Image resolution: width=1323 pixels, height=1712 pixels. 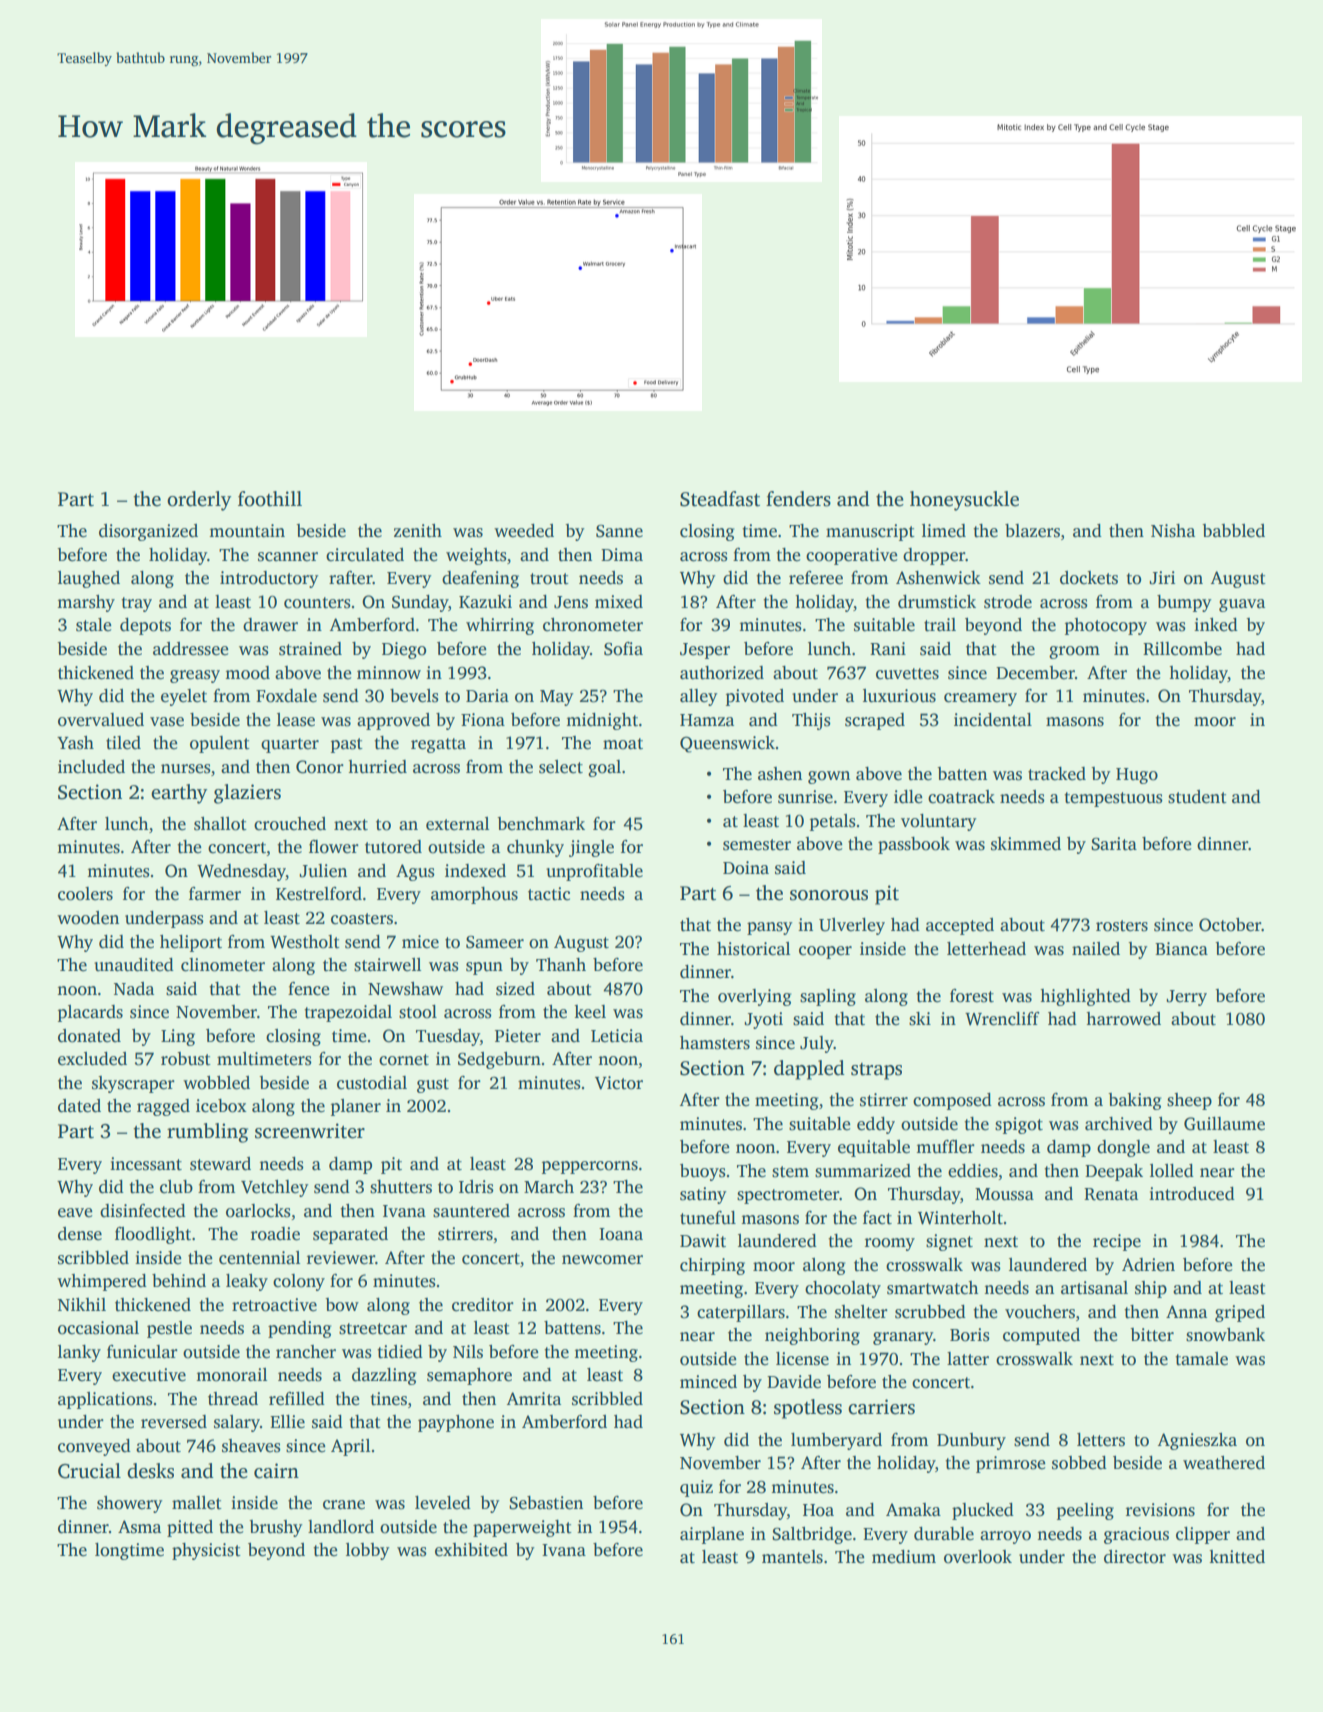 I want to click on Jyoti, so click(x=764, y=1020).
